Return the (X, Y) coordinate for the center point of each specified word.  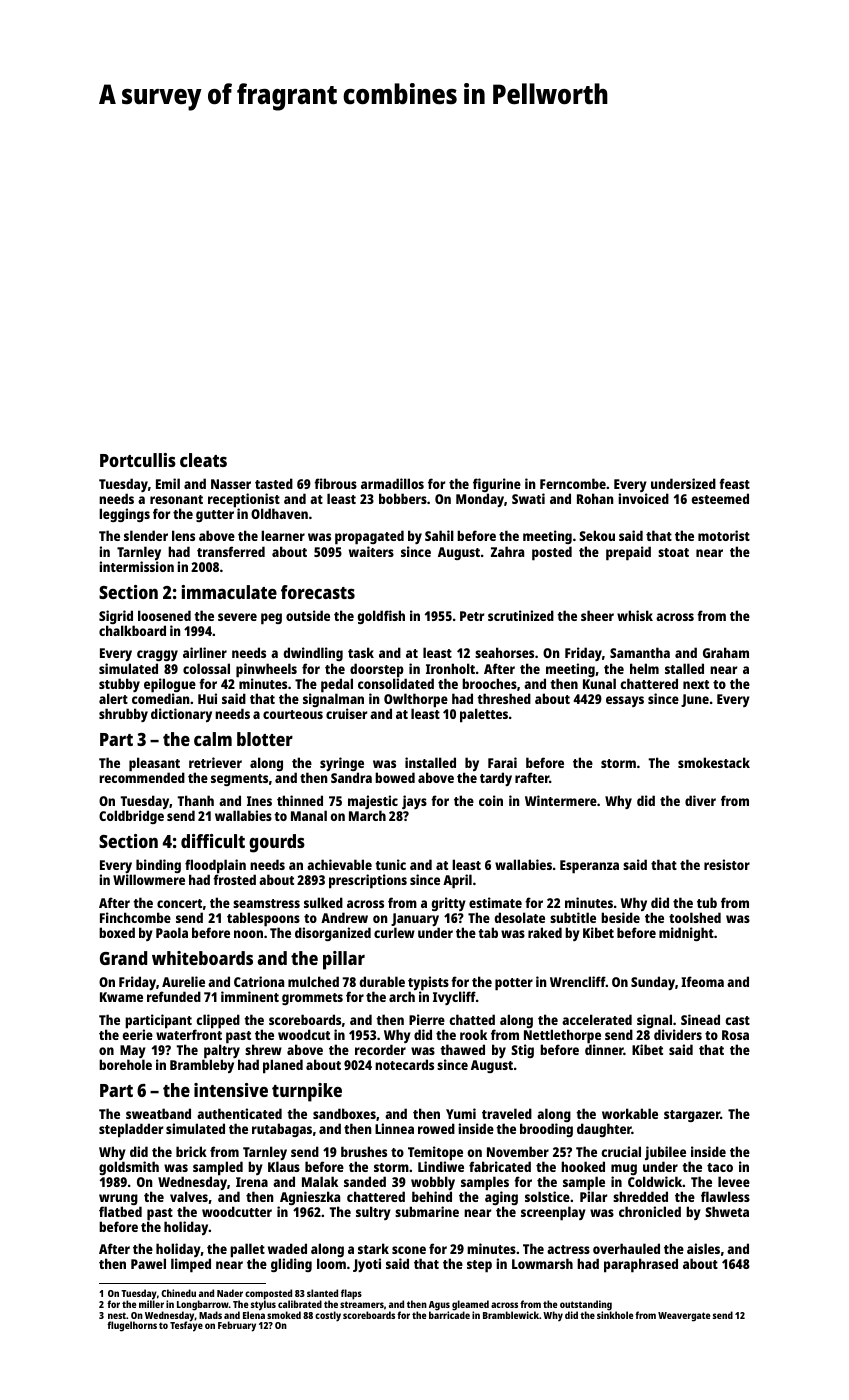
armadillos (392, 483)
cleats (203, 460)
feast (734, 483)
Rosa (735, 1035)
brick (191, 1151)
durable (382, 981)
